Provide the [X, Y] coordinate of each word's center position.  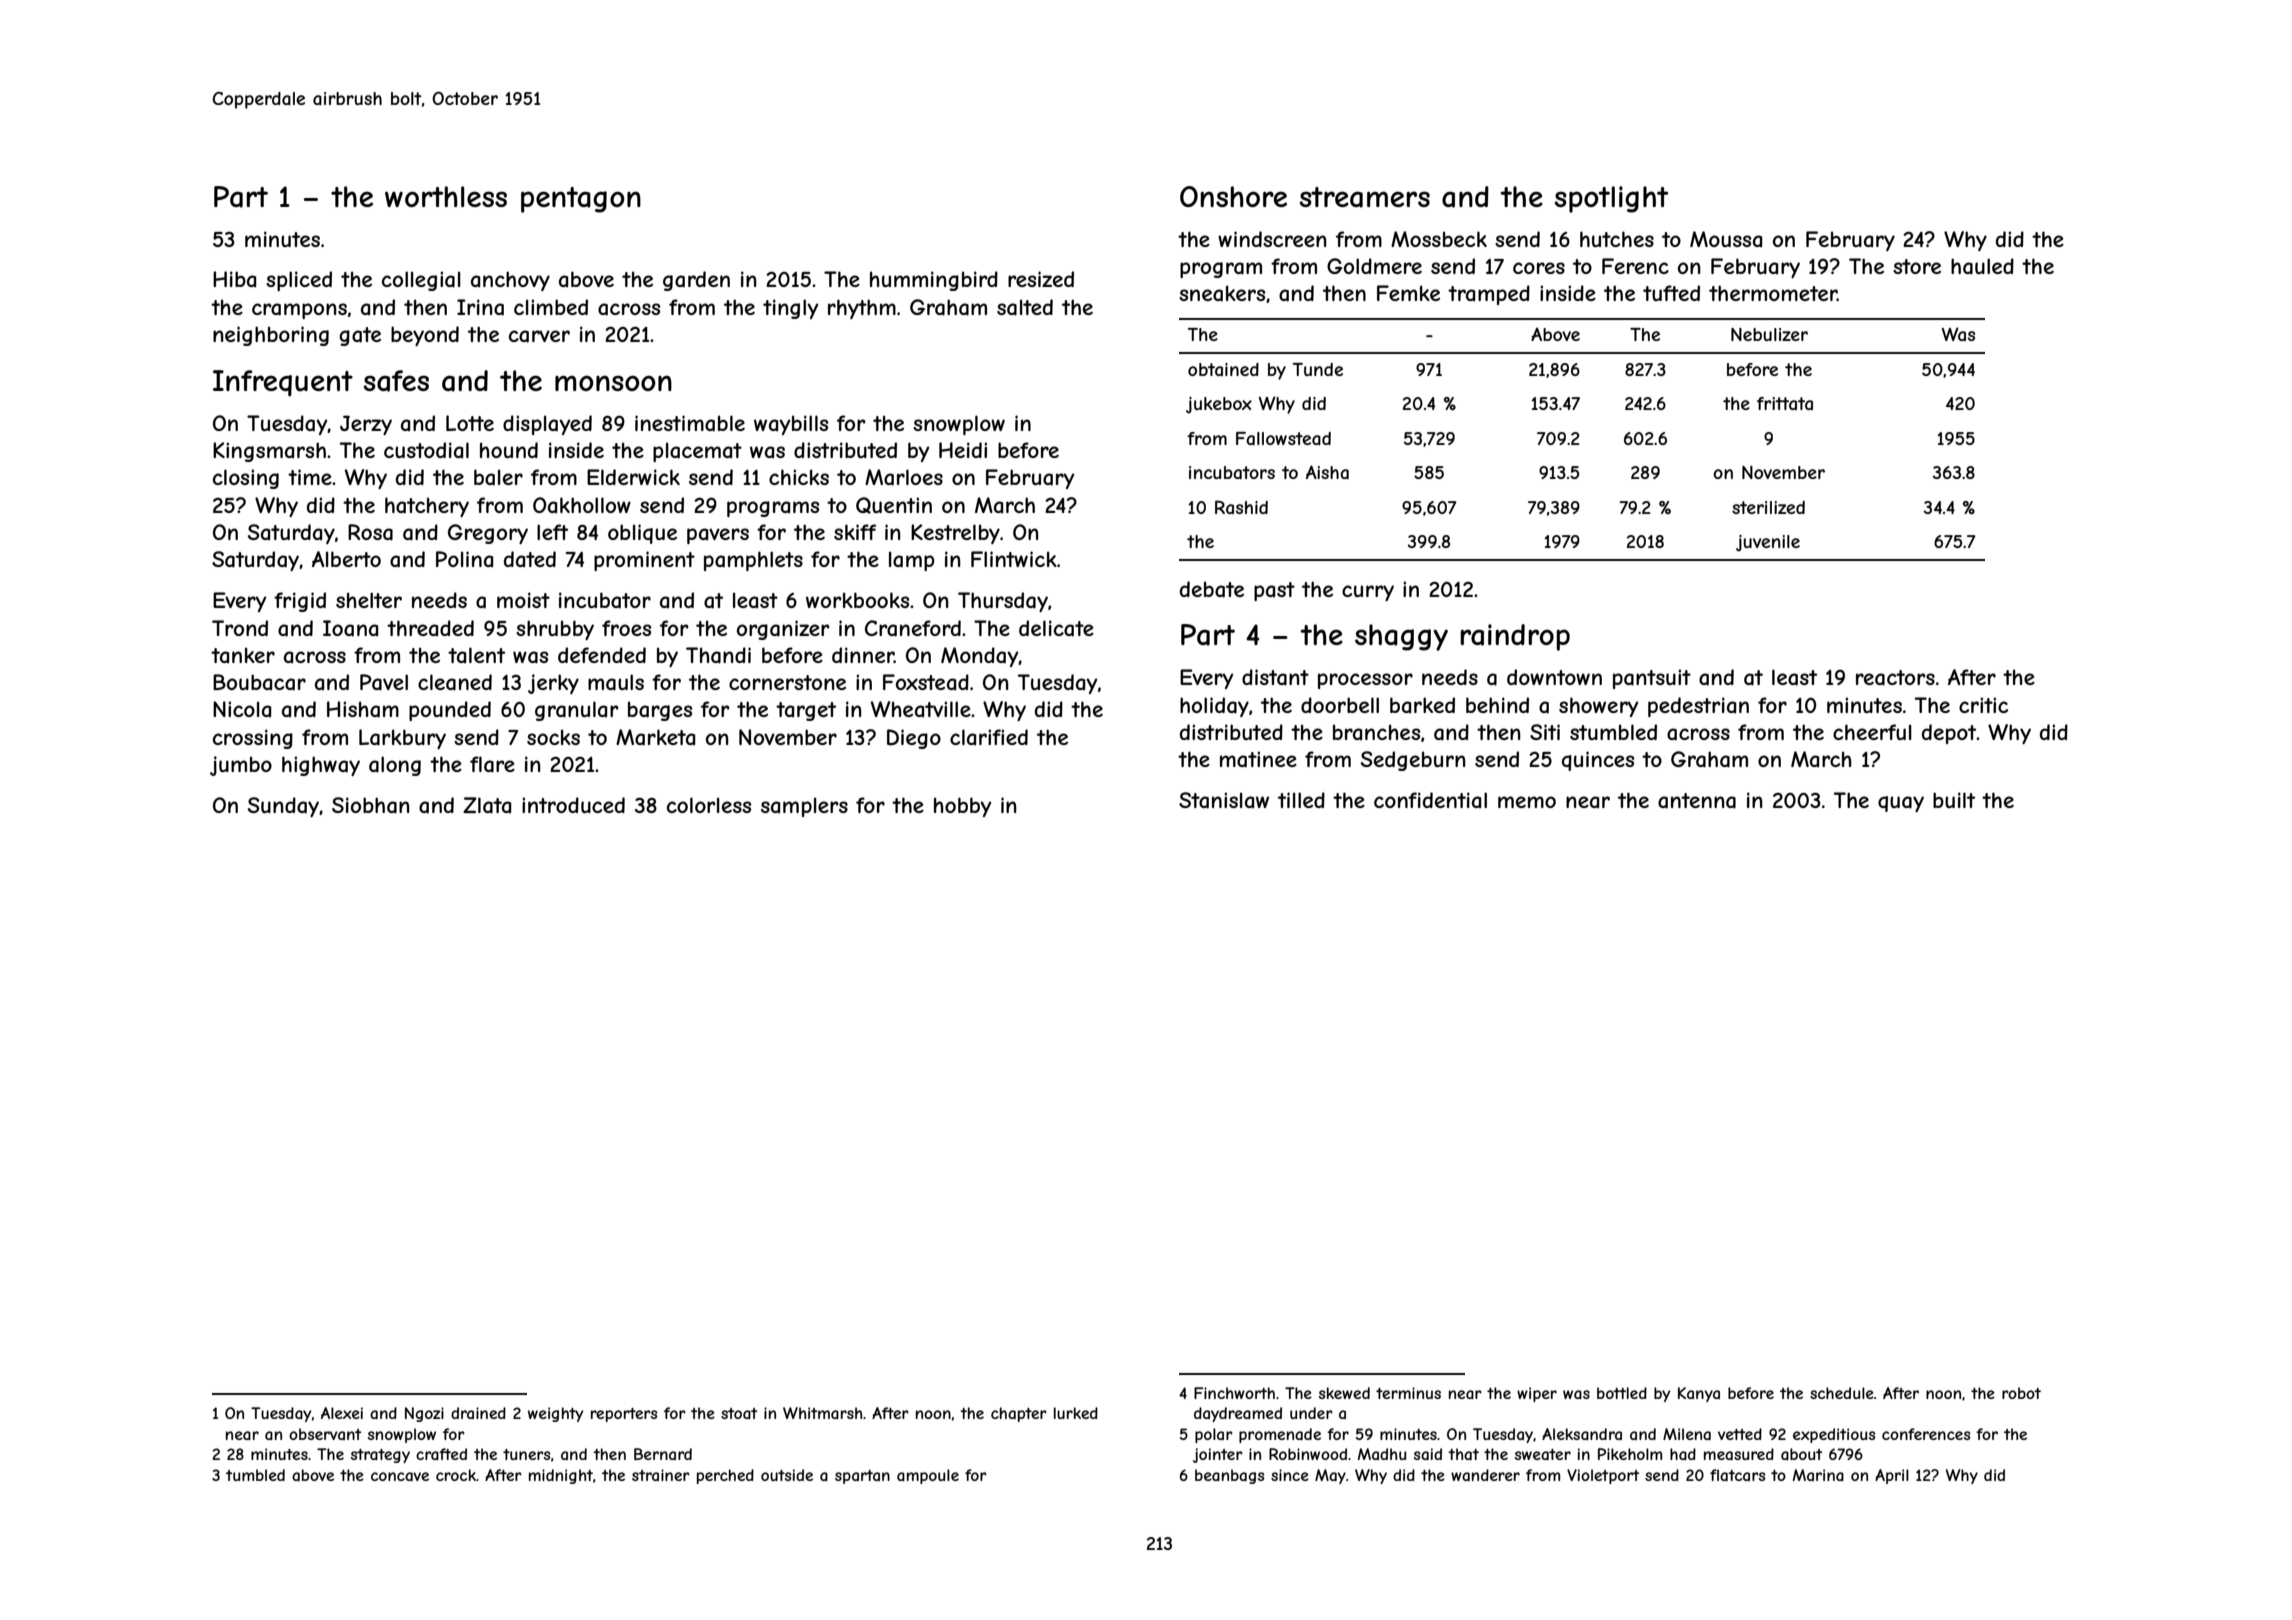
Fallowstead [1283, 438]
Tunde [1318, 369]
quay [1901, 804]
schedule [1842, 1393]
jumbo [241, 766]
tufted [1671, 293]
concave [400, 1476]
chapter [1019, 1414]
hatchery [427, 507]
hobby [962, 807]
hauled [1982, 266]
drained [478, 1413]
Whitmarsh [822, 1413]
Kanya [1699, 1394]
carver [539, 336]
